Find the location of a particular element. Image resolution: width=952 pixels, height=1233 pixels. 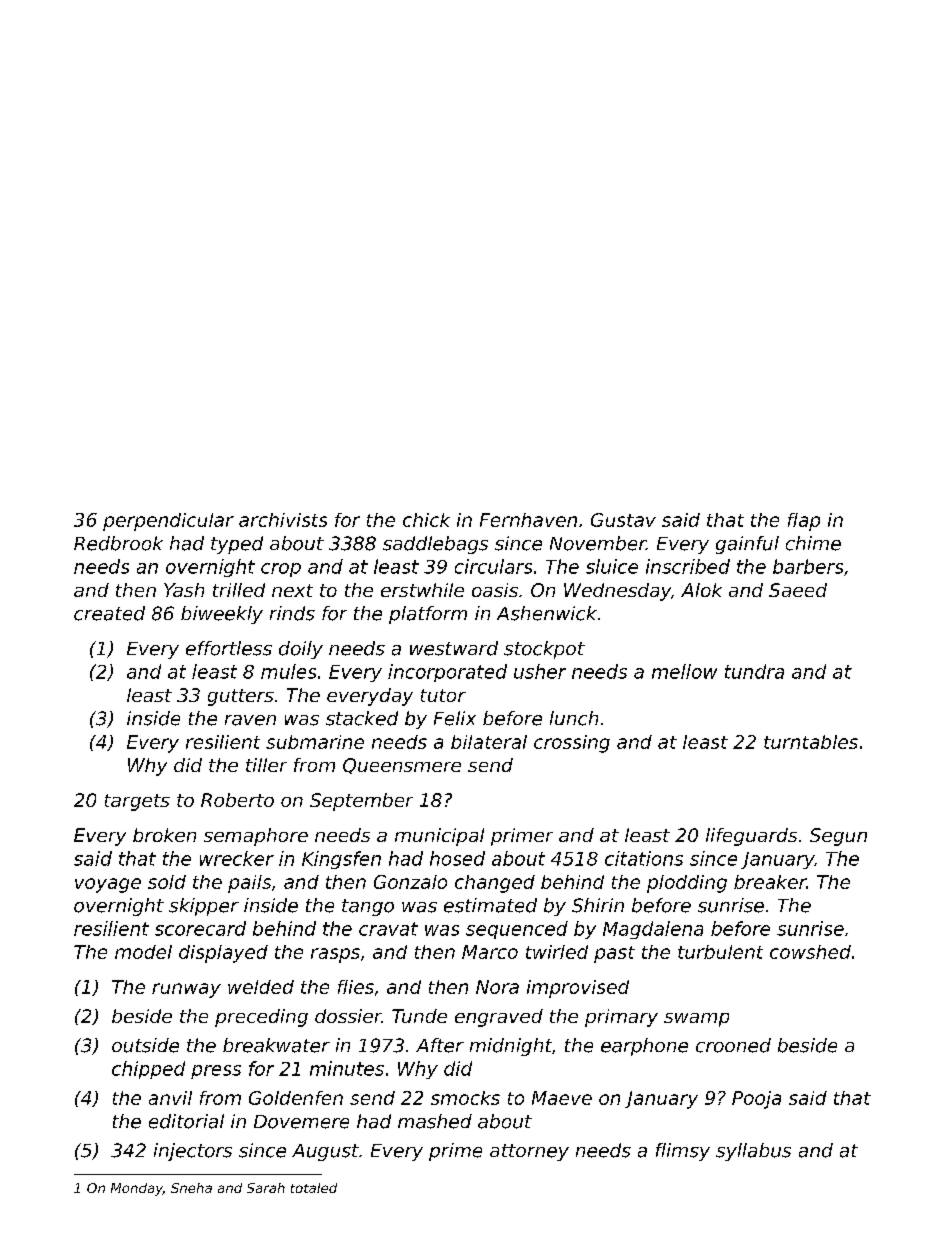

tiller is located at coordinates (266, 765).
